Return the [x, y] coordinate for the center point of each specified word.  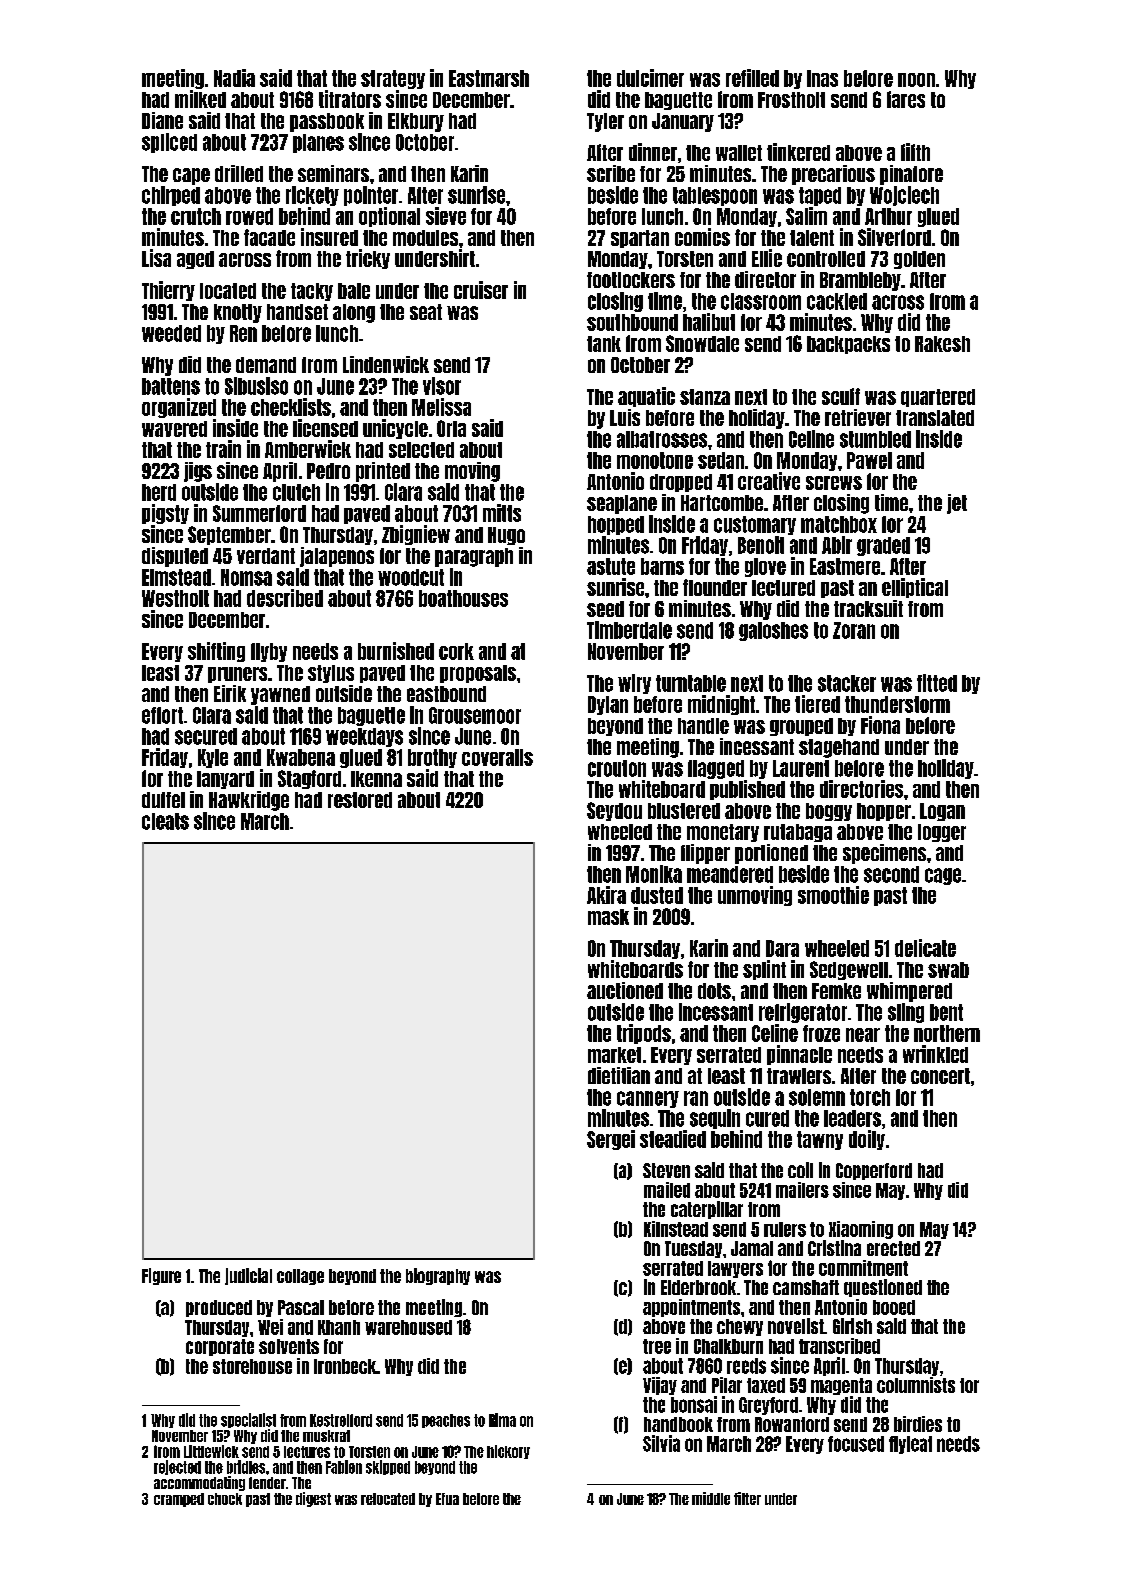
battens [171, 386]
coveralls [497, 757]
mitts [502, 513]
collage [300, 1277]
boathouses [463, 598]
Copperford [874, 1171]
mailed [667, 1190]
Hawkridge [249, 801]
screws [834, 483]
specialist [248, 1420]
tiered [817, 704]
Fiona [880, 725]
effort [162, 715]
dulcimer [650, 78]
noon [916, 80]
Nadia [234, 78]
